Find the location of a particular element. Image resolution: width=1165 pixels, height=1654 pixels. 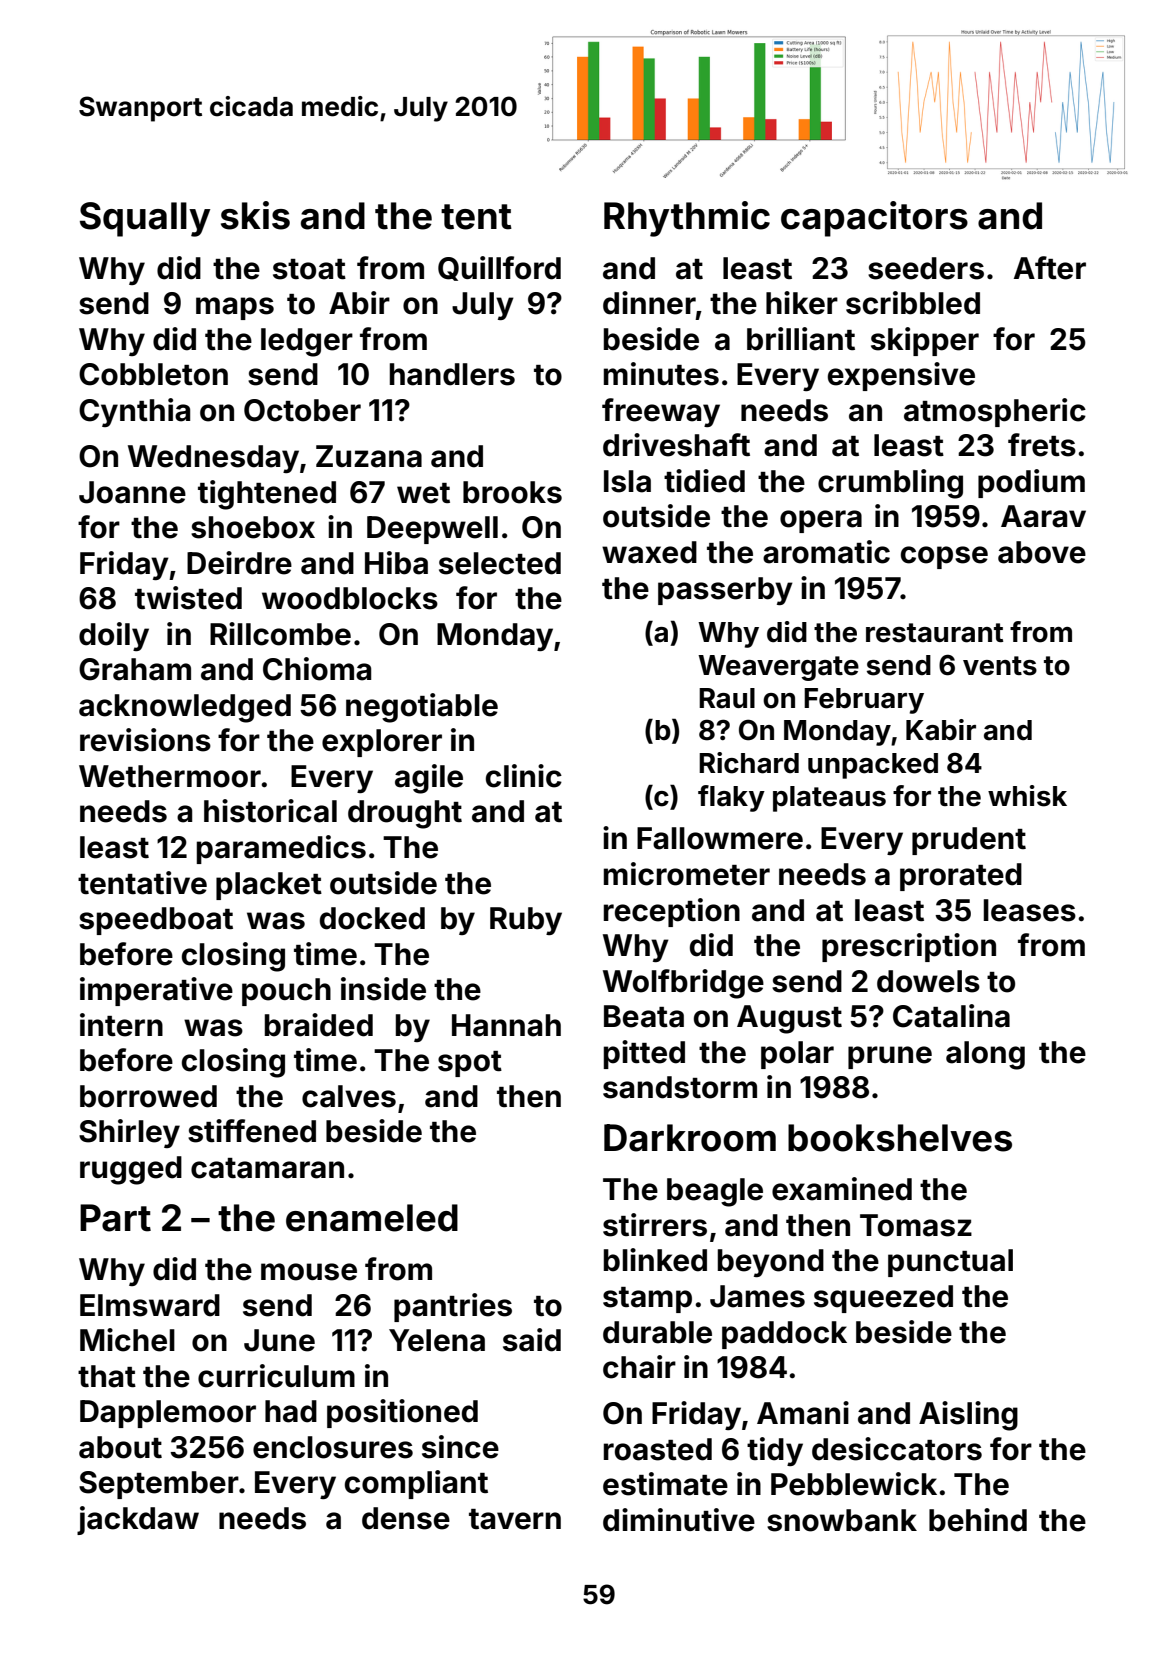

opera is located at coordinates (821, 521).
